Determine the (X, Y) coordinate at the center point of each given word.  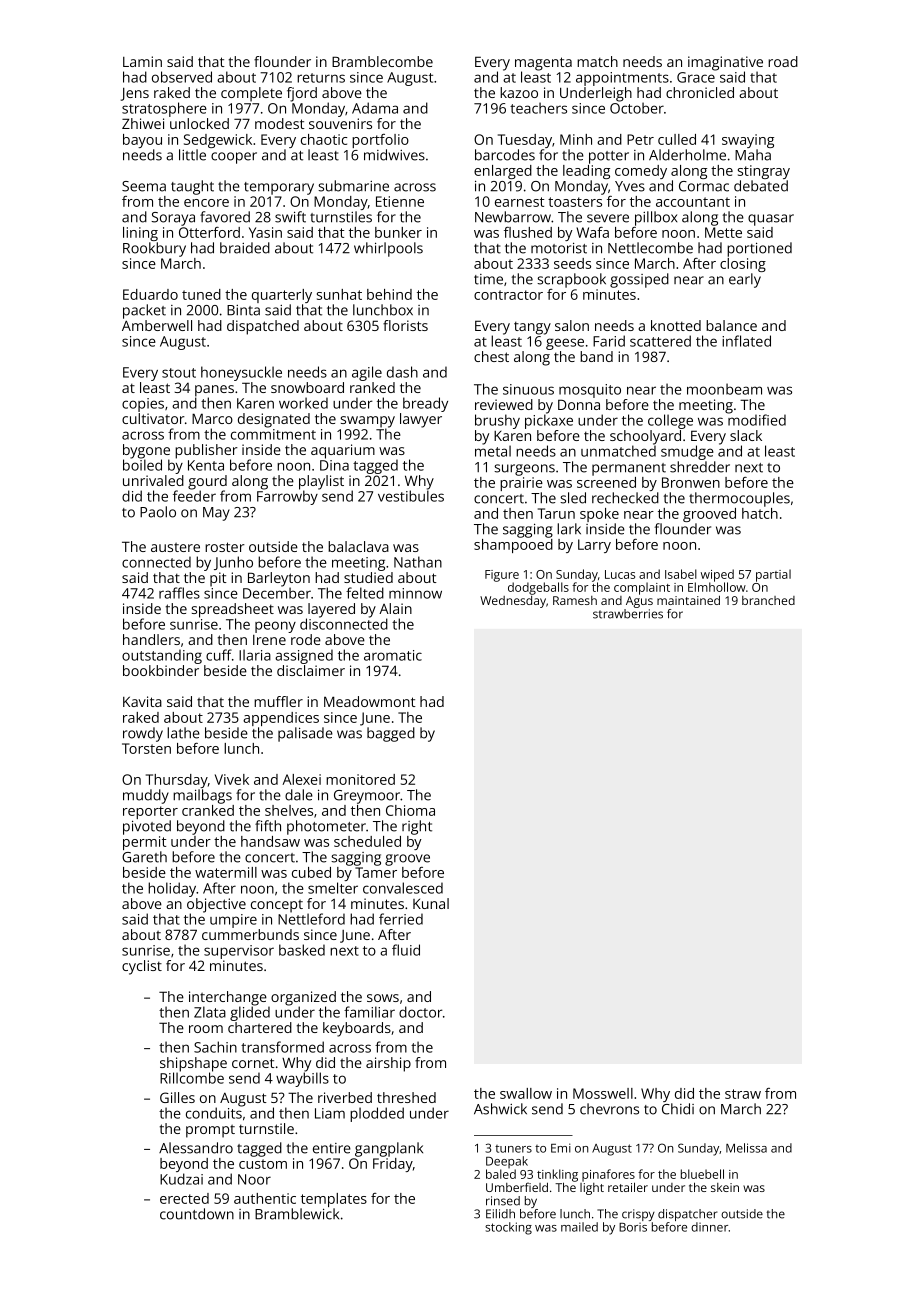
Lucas (620, 574)
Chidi (678, 1109)
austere (175, 547)
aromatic (393, 655)
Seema (144, 186)
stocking (508, 1228)
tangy (532, 328)
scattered (660, 341)
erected (184, 1198)
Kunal (431, 903)
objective (216, 905)
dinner (709, 1227)
